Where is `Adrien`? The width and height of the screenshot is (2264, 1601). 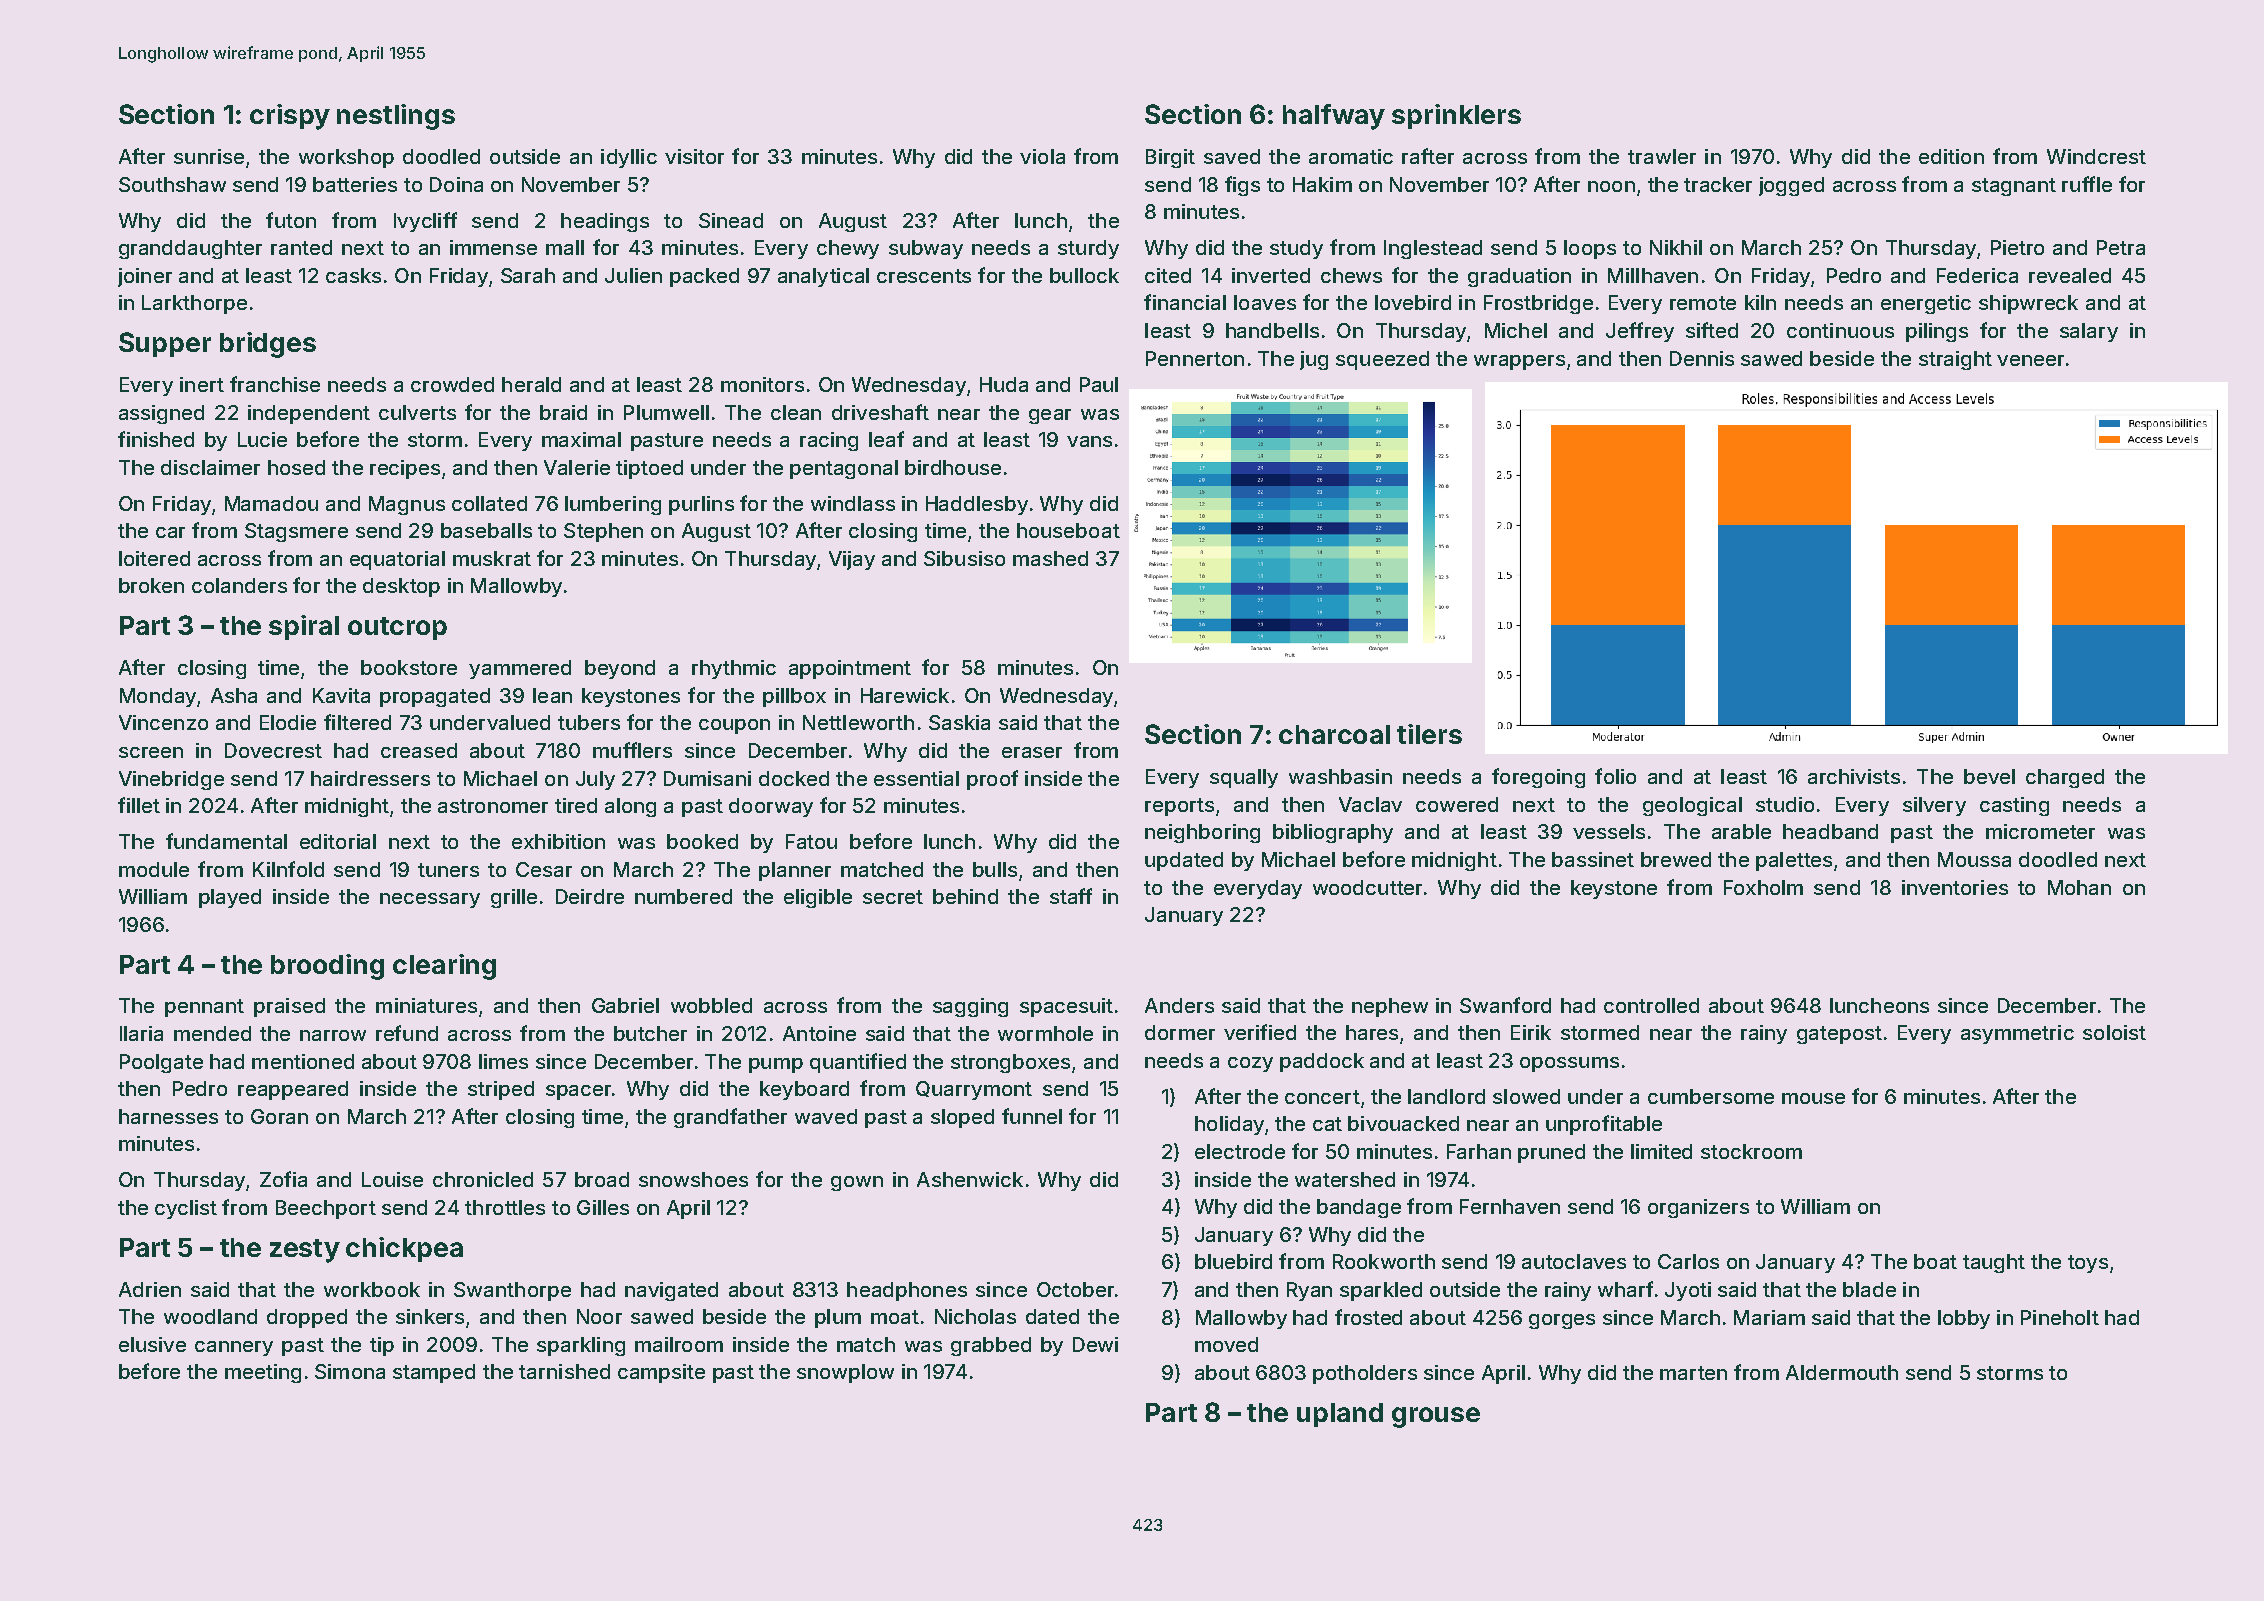 Adrien is located at coordinates (150, 1289).
